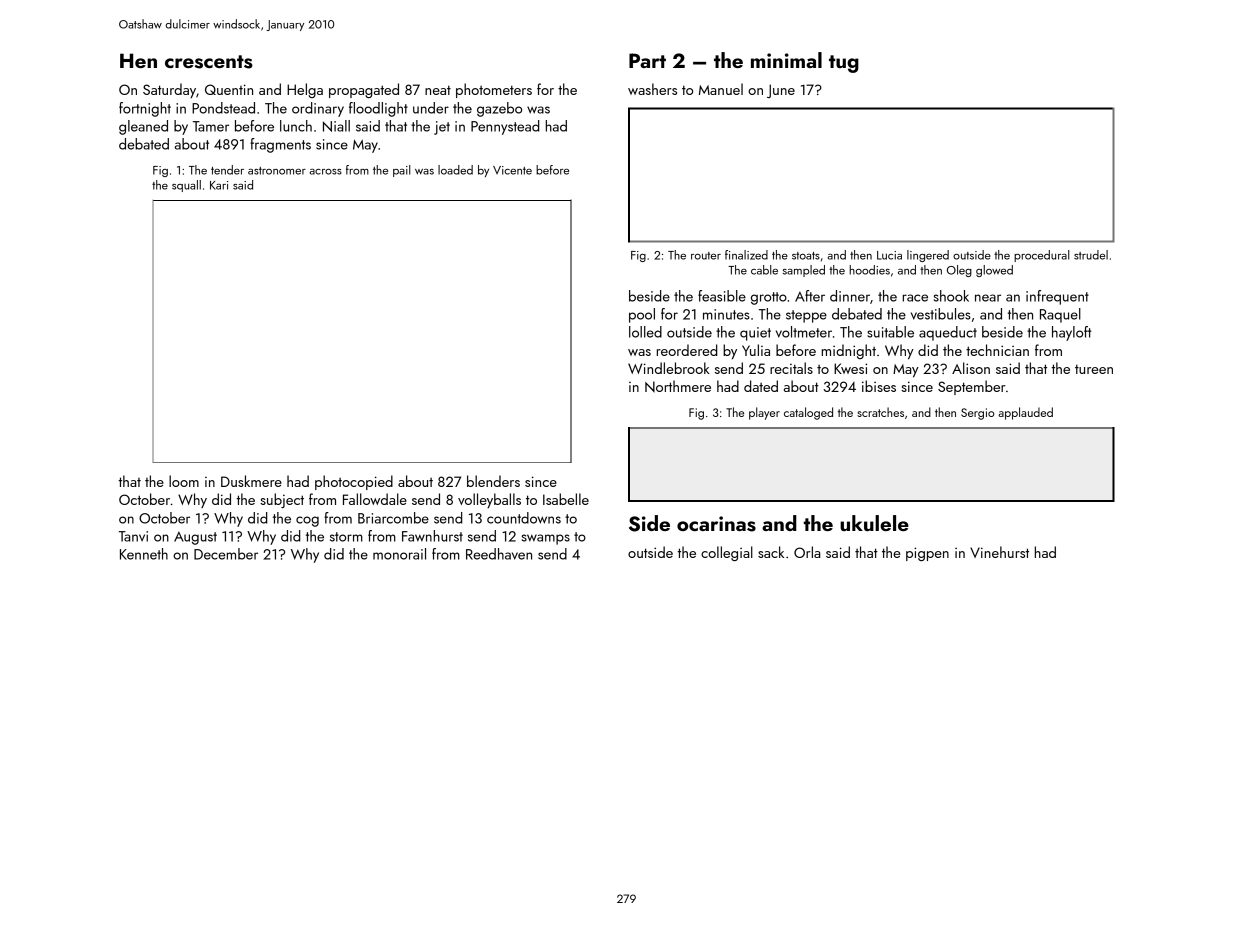 The width and height of the screenshot is (1233, 952). I want to click on player, so click(764, 413).
